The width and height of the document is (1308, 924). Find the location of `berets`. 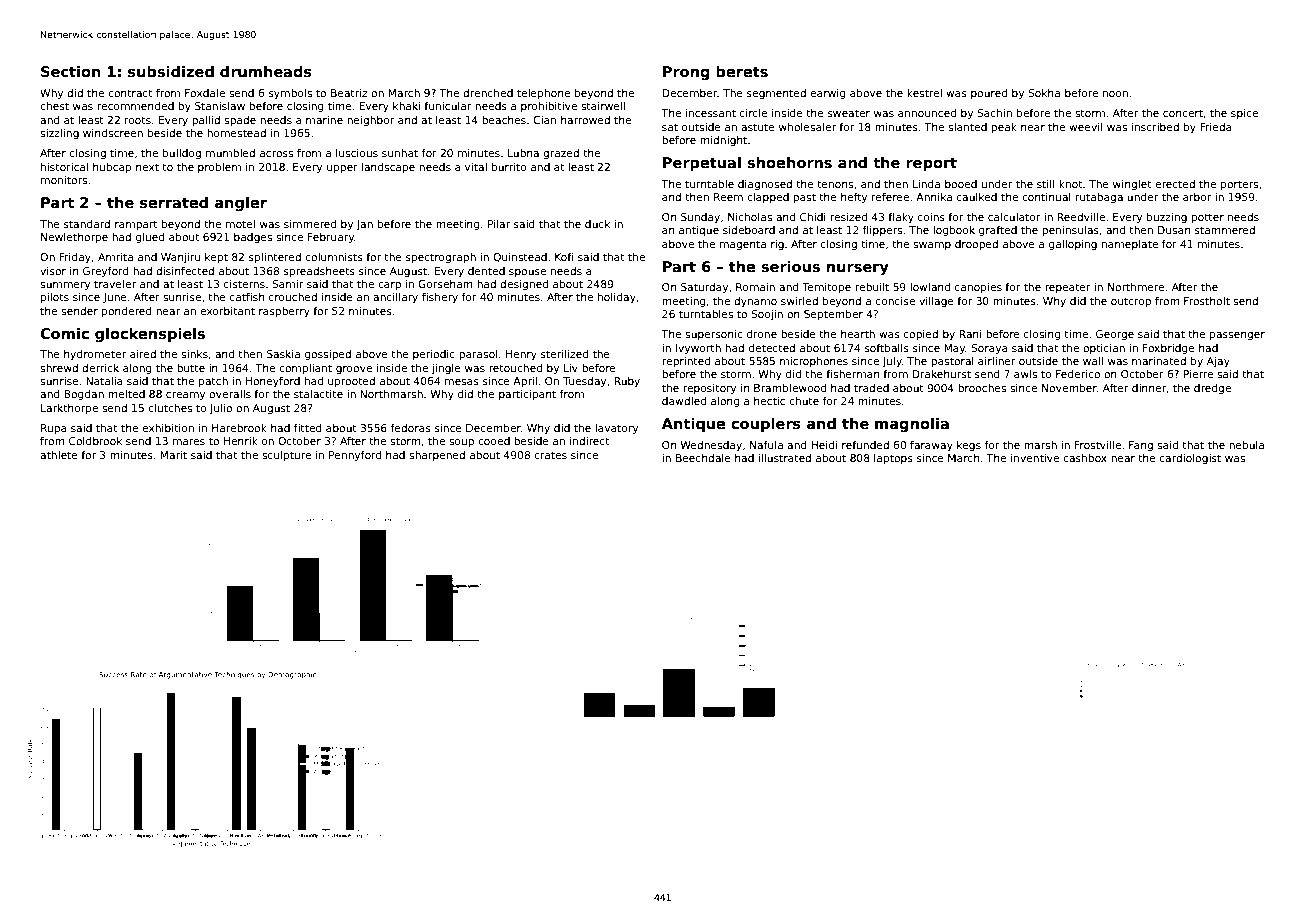

berets is located at coordinates (742, 71).
